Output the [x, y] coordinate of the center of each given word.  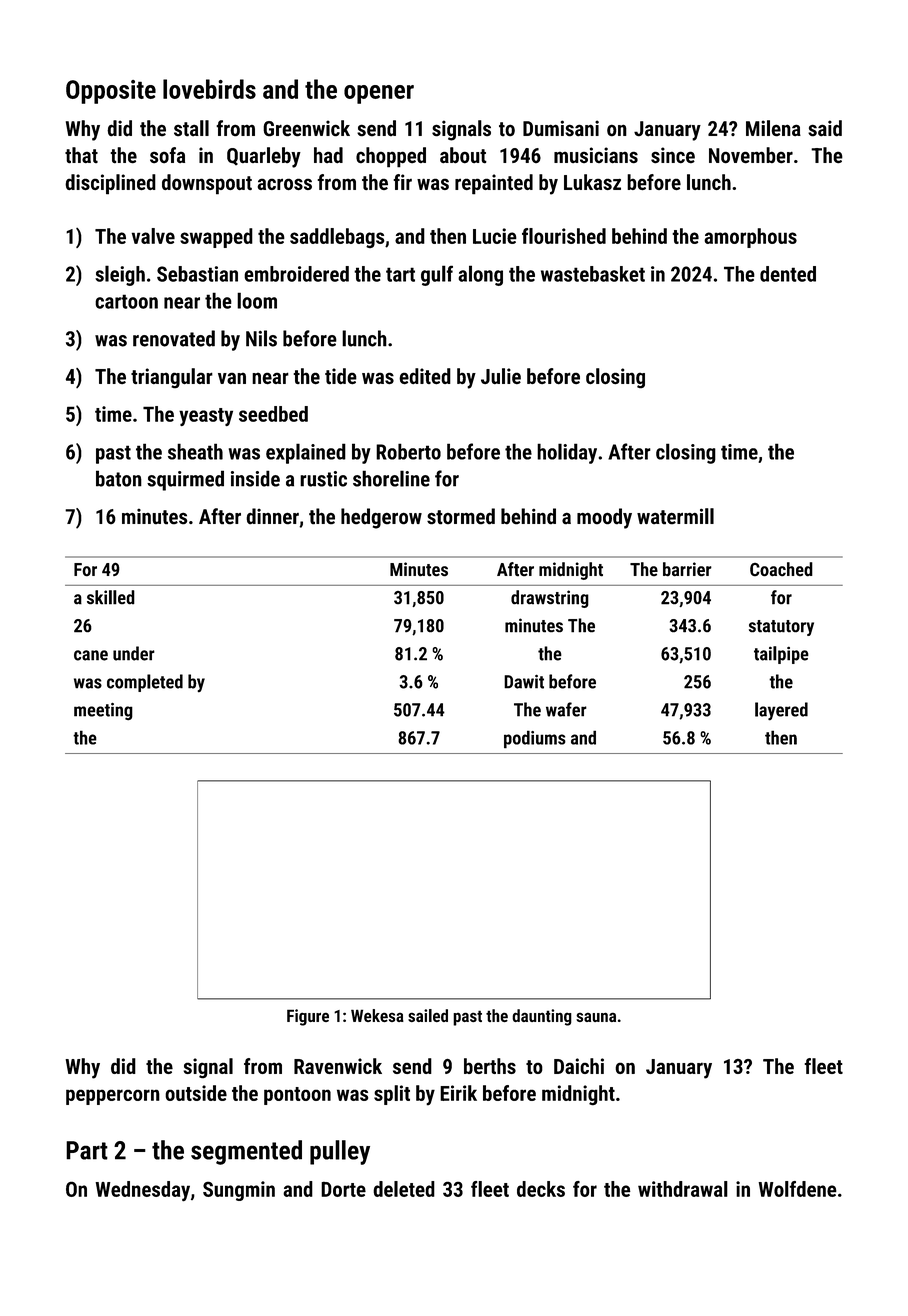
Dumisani [561, 128]
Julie [501, 376]
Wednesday [143, 1191]
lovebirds [209, 89]
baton [119, 478]
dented [788, 274]
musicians [596, 155]
